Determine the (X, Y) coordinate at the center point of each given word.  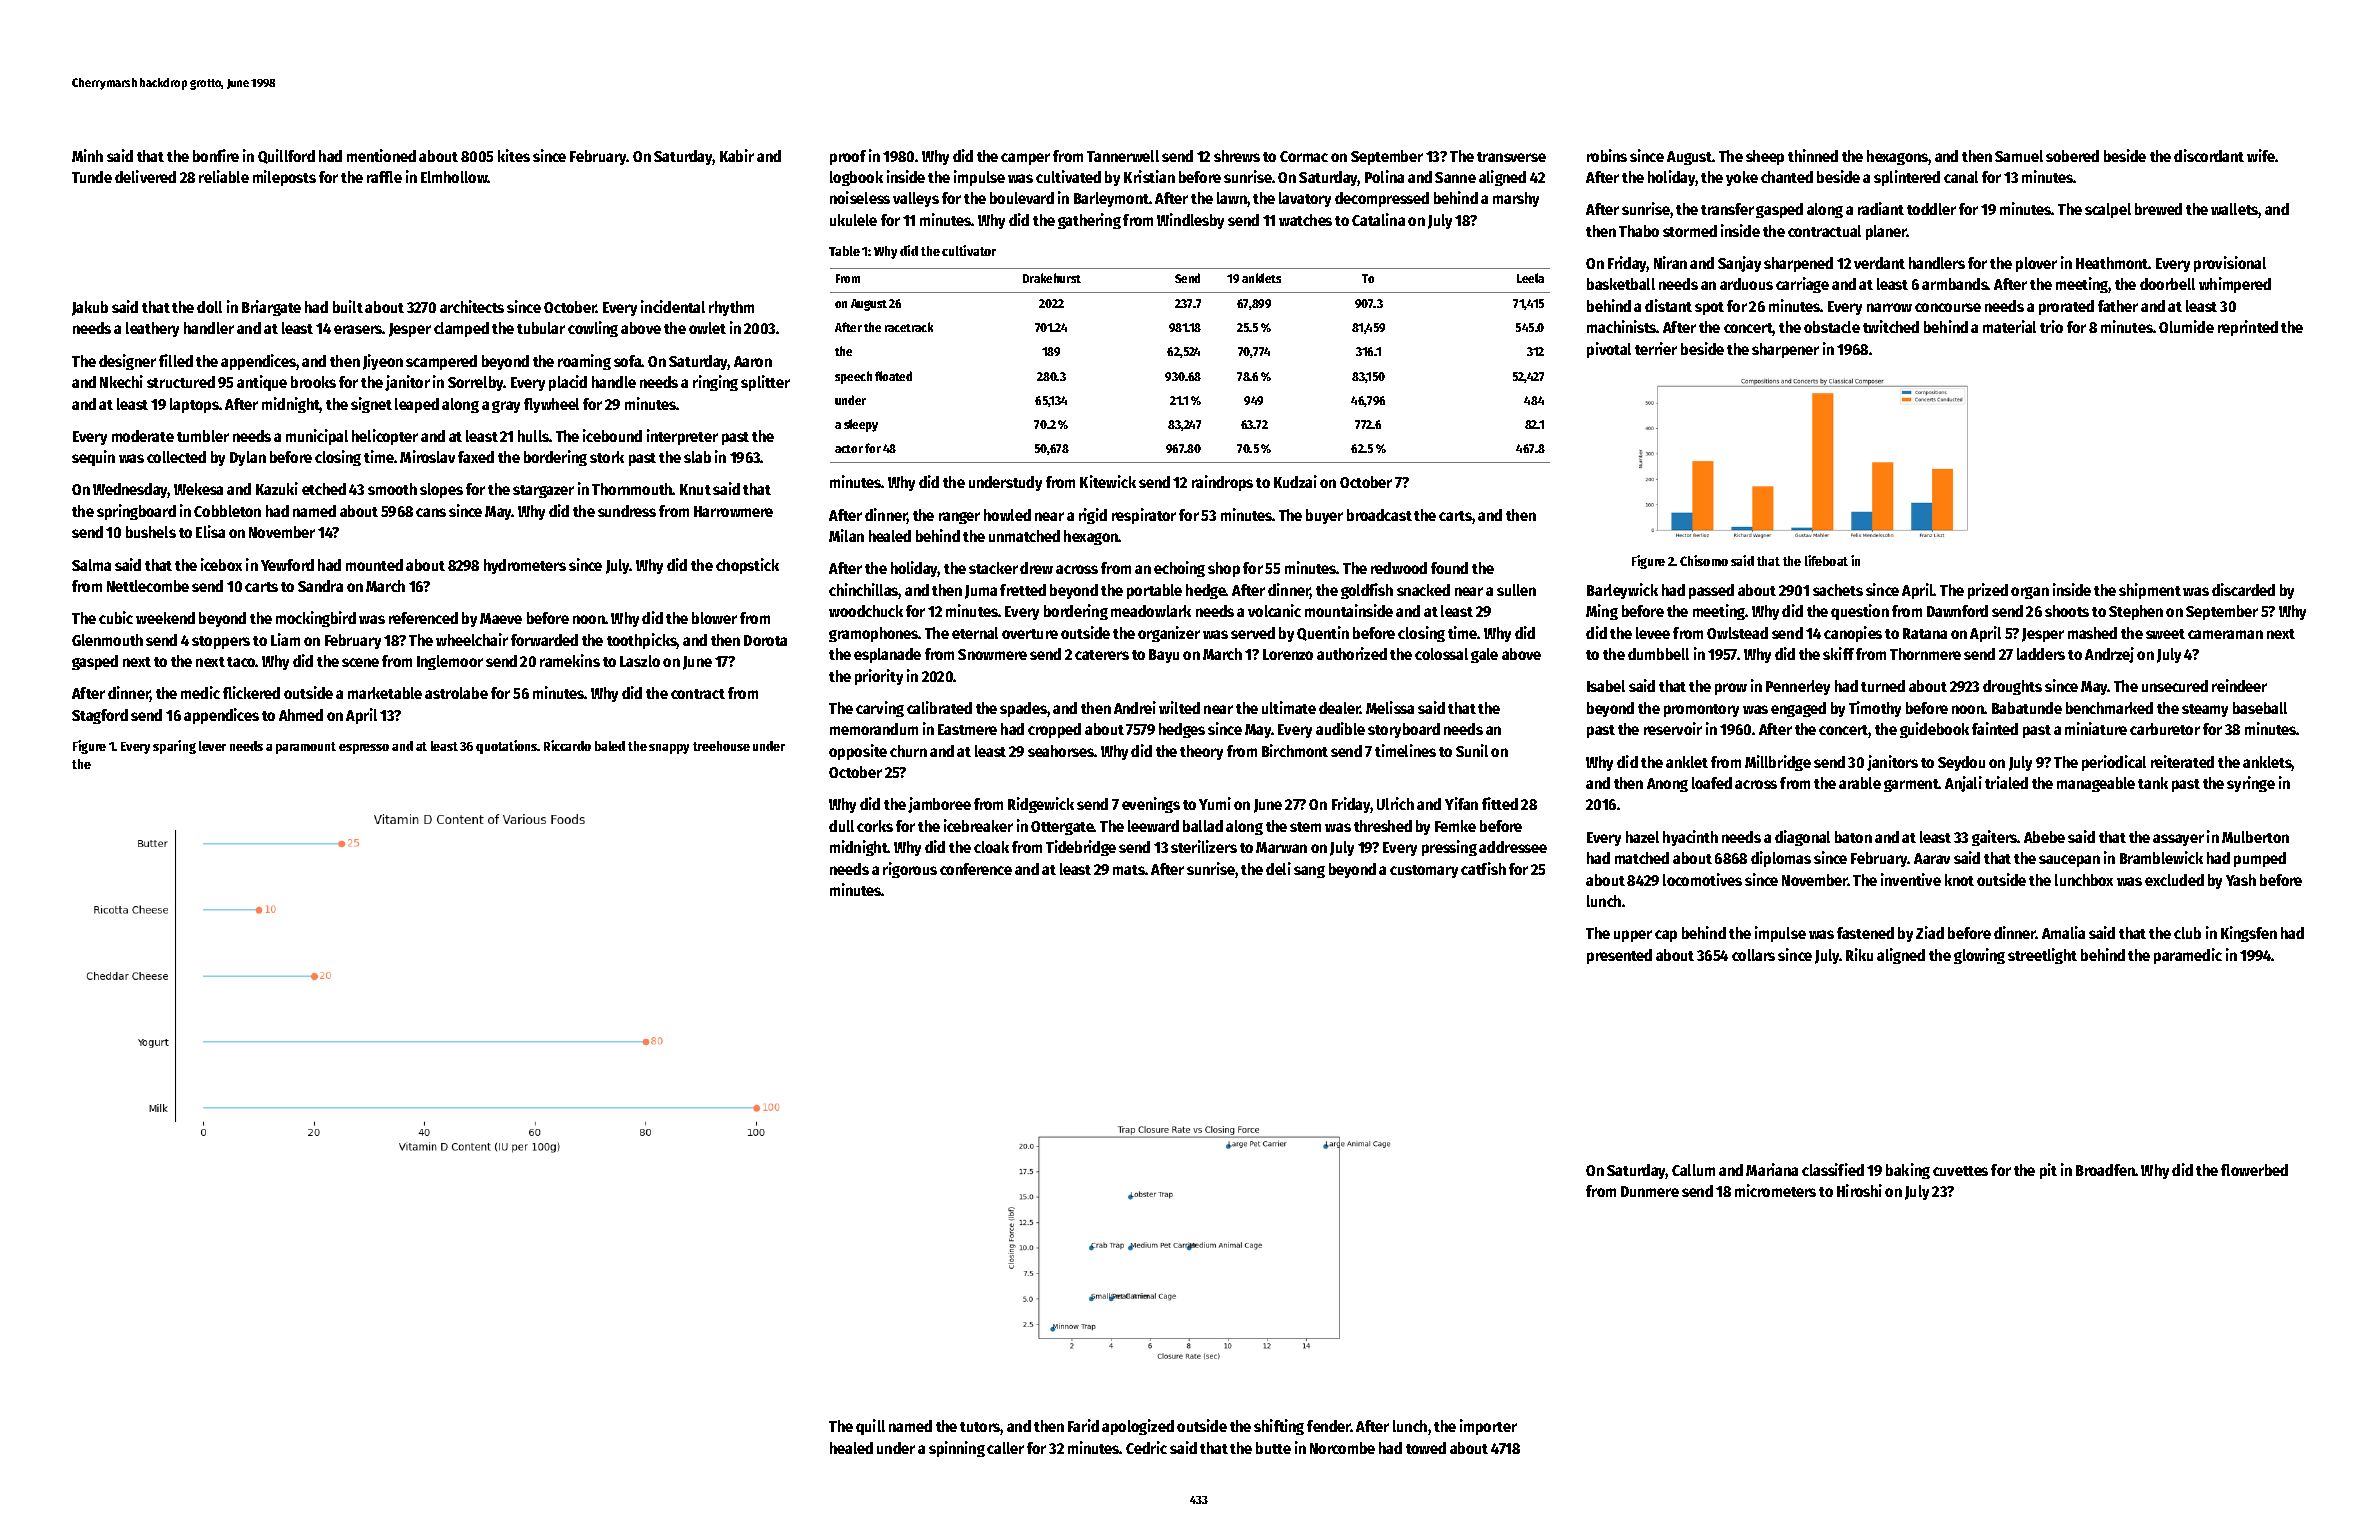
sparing (174, 747)
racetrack (909, 327)
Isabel (1606, 686)
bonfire (216, 155)
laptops (194, 405)
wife (2261, 155)
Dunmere (1650, 1191)
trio (2051, 326)
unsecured (2175, 686)
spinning (957, 1449)
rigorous (910, 870)
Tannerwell (1123, 156)
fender (1329, 1426)
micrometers (1775, 1190)
